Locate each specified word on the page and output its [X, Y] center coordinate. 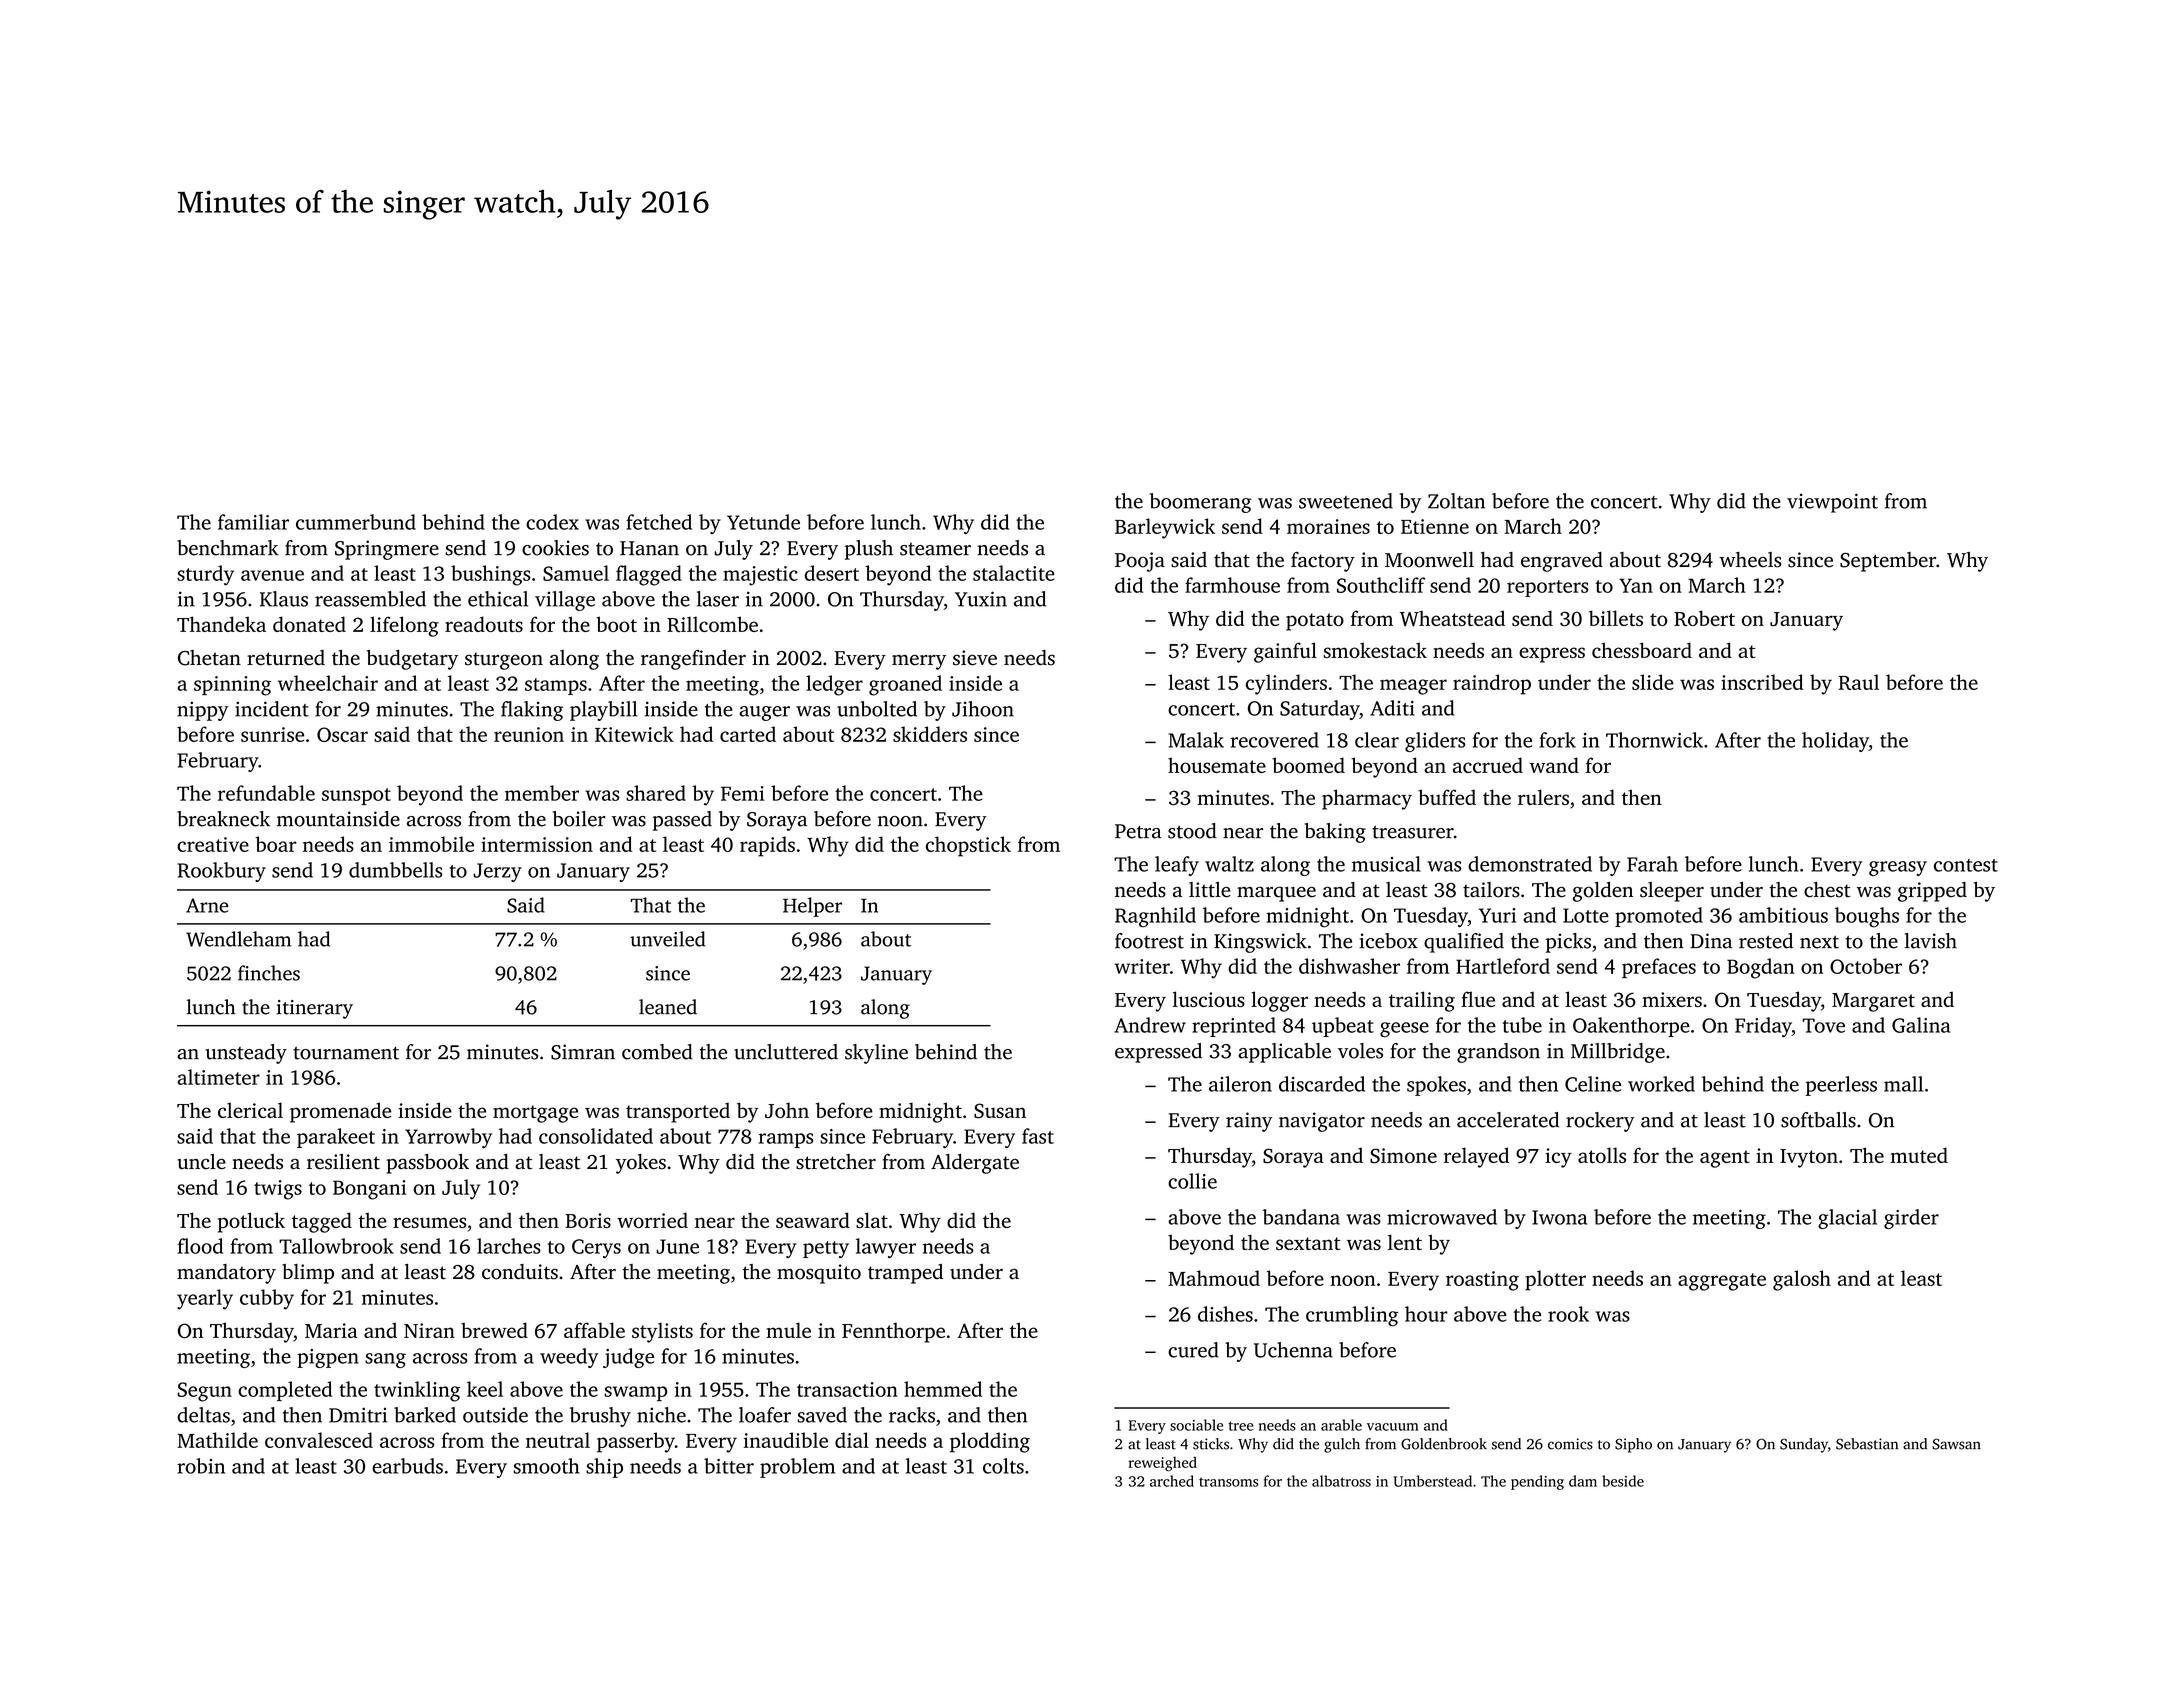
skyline [876, 1054]
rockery [1600, 1122]
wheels [1750, 560]
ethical [498, 599]
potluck [251, 1222]
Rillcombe [712, 624]
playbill [604, 711]
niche [661, 1415]
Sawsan [1957, 1444]
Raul [1858, 682]
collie [1192, 1181]
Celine [1593, 1084]
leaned [668, 1007]
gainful [1285, 652]
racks [912, 1415]
